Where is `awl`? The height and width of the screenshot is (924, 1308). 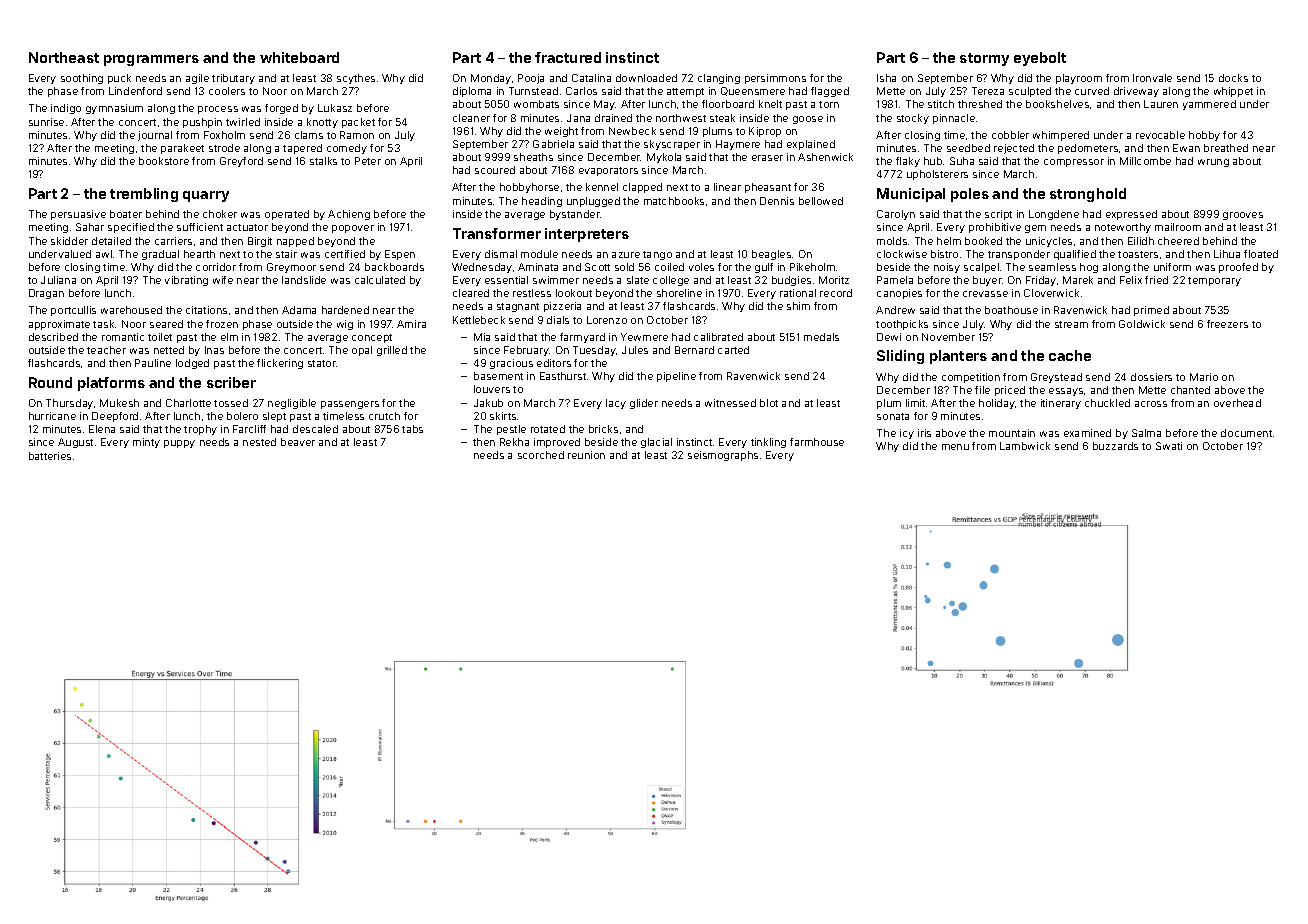 awl is located at coordinates (104, 254).
